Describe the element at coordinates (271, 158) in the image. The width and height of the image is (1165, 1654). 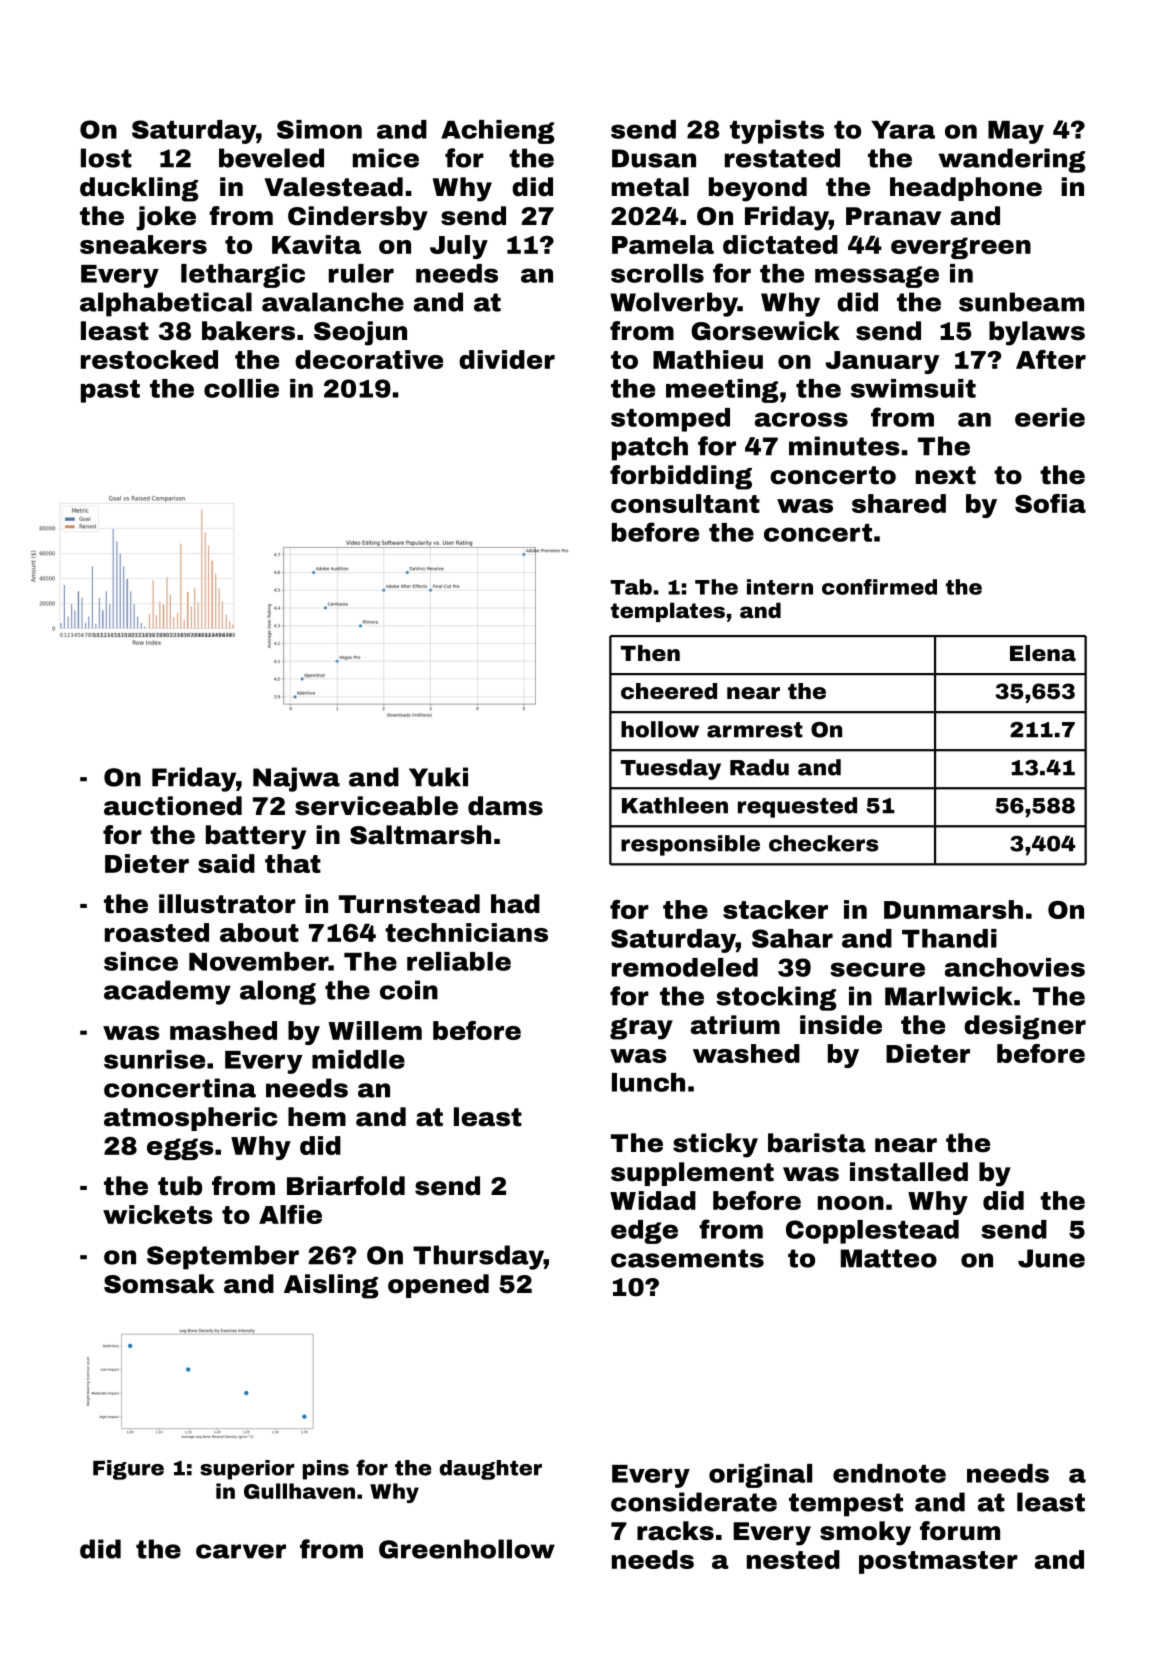
I see `beveled` at that location.
